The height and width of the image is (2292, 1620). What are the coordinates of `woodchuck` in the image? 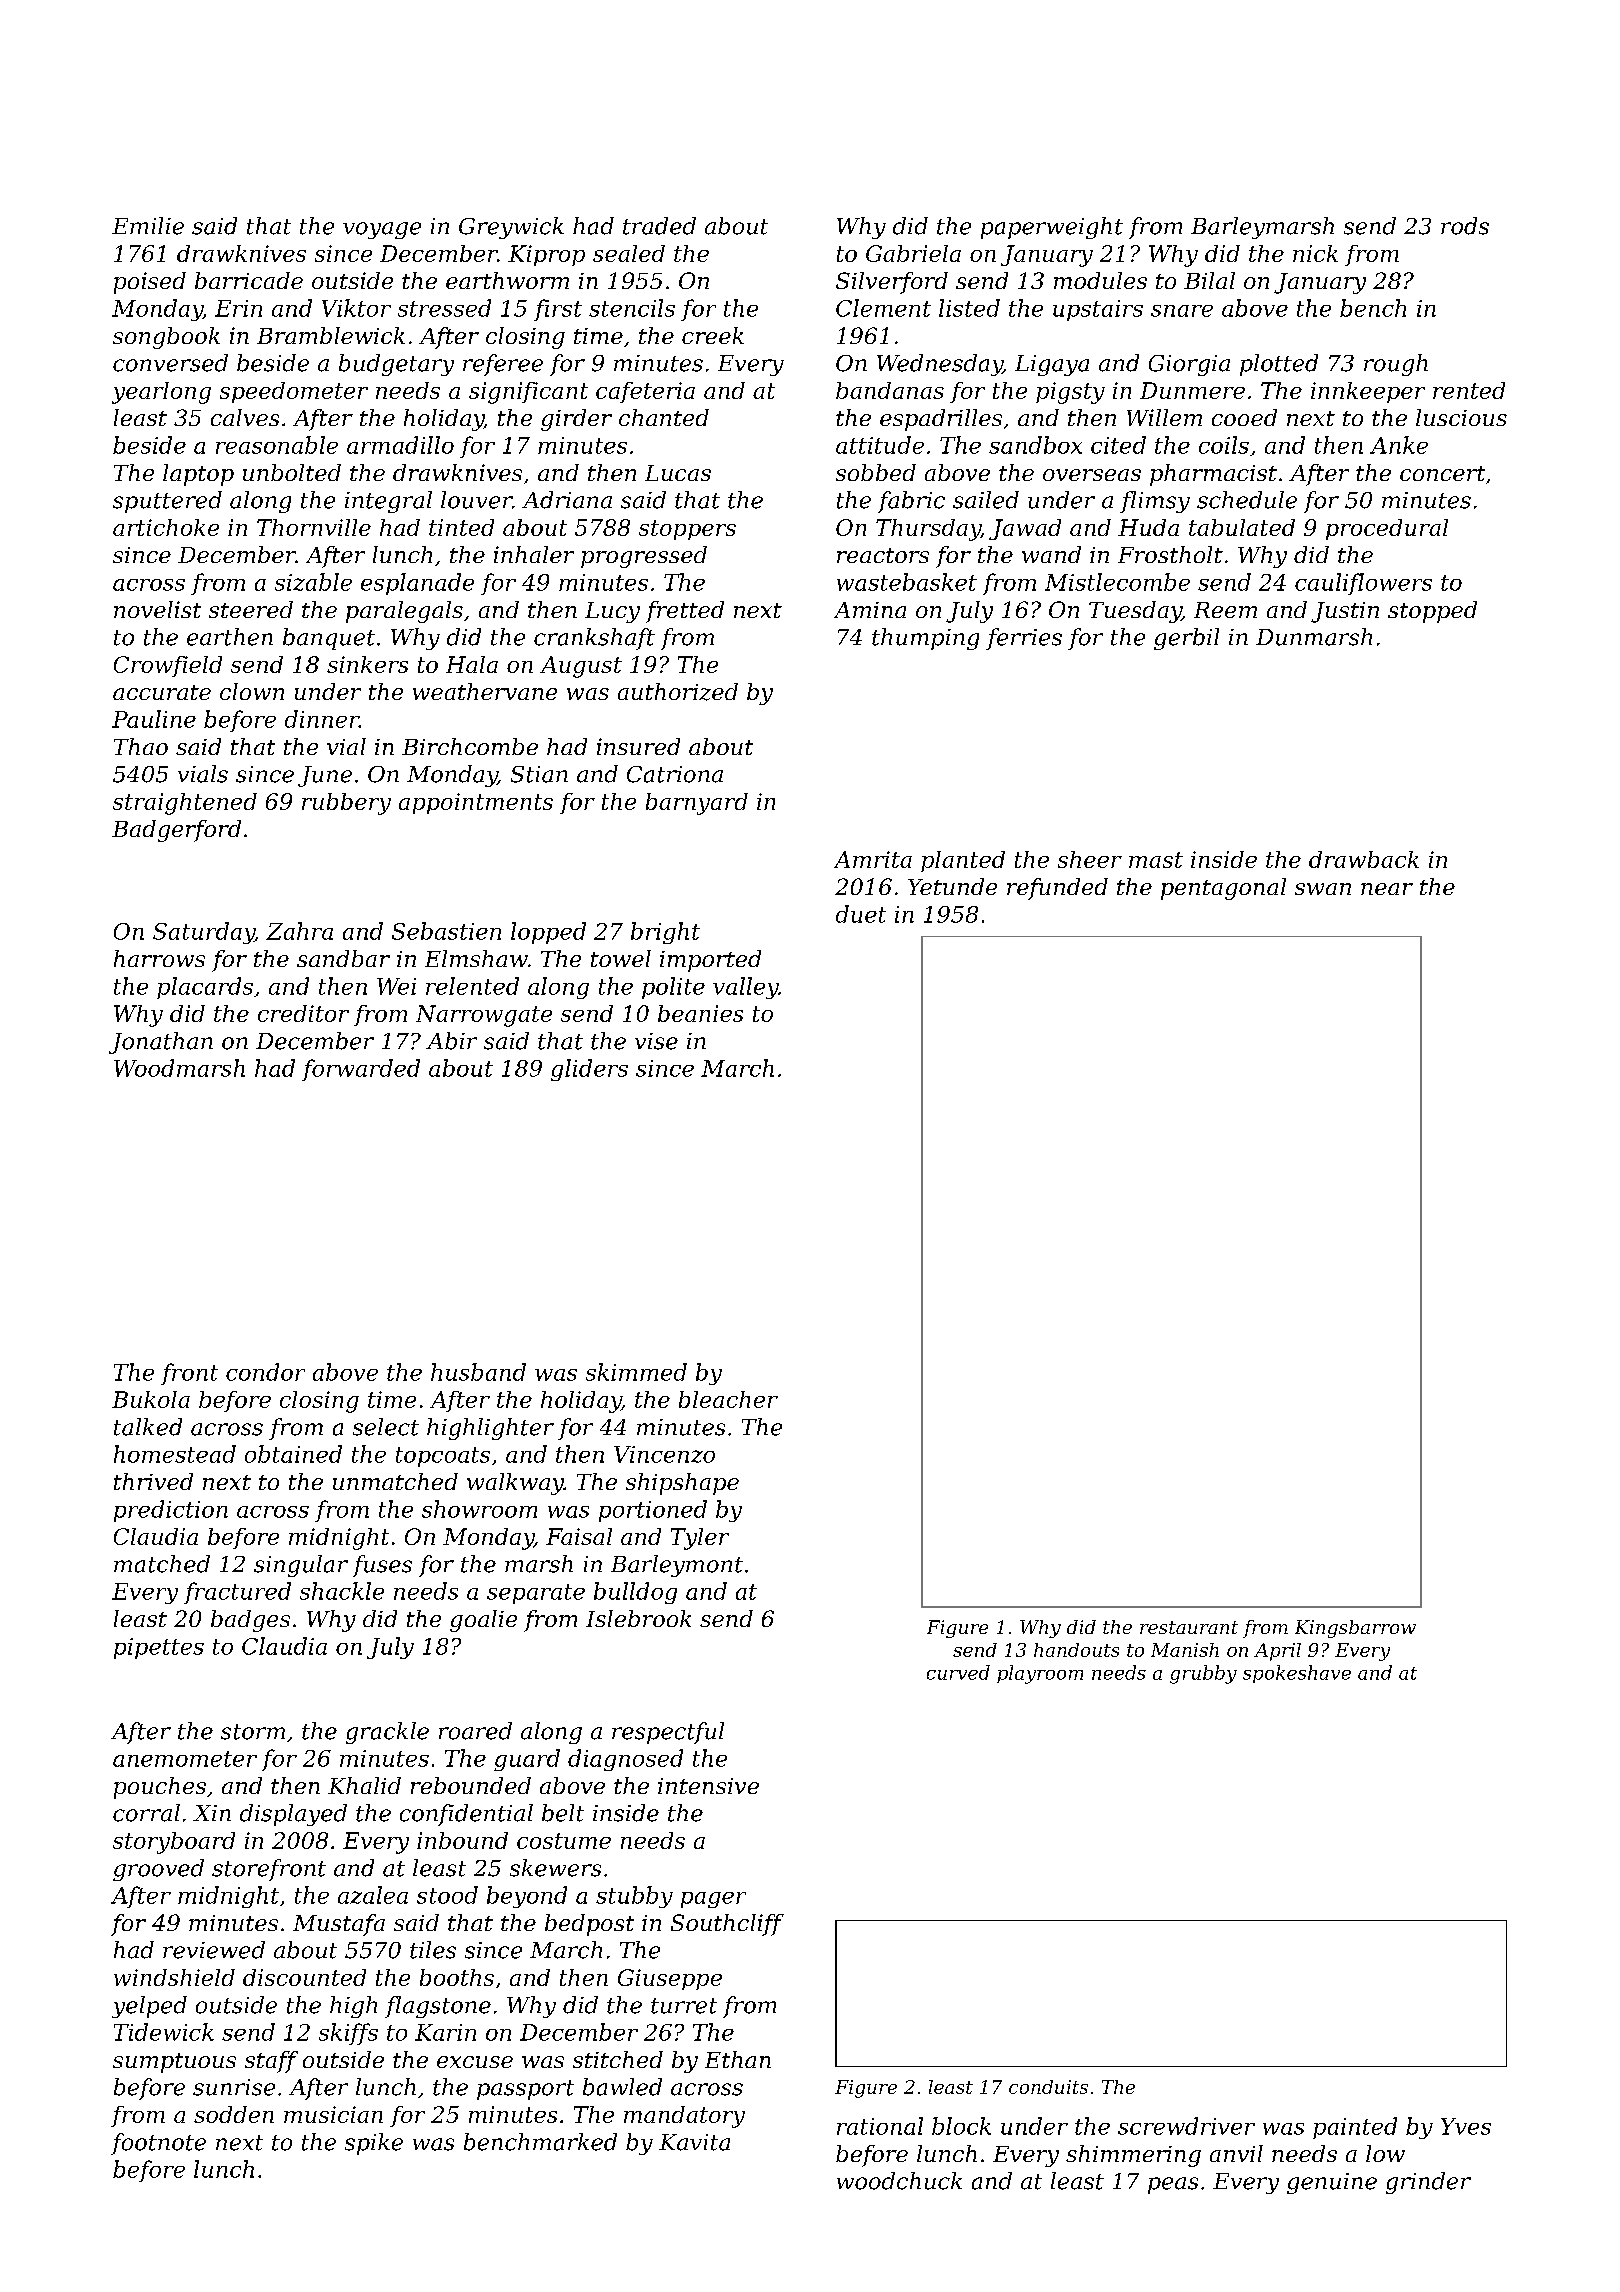 It's located at (899, 2181).
